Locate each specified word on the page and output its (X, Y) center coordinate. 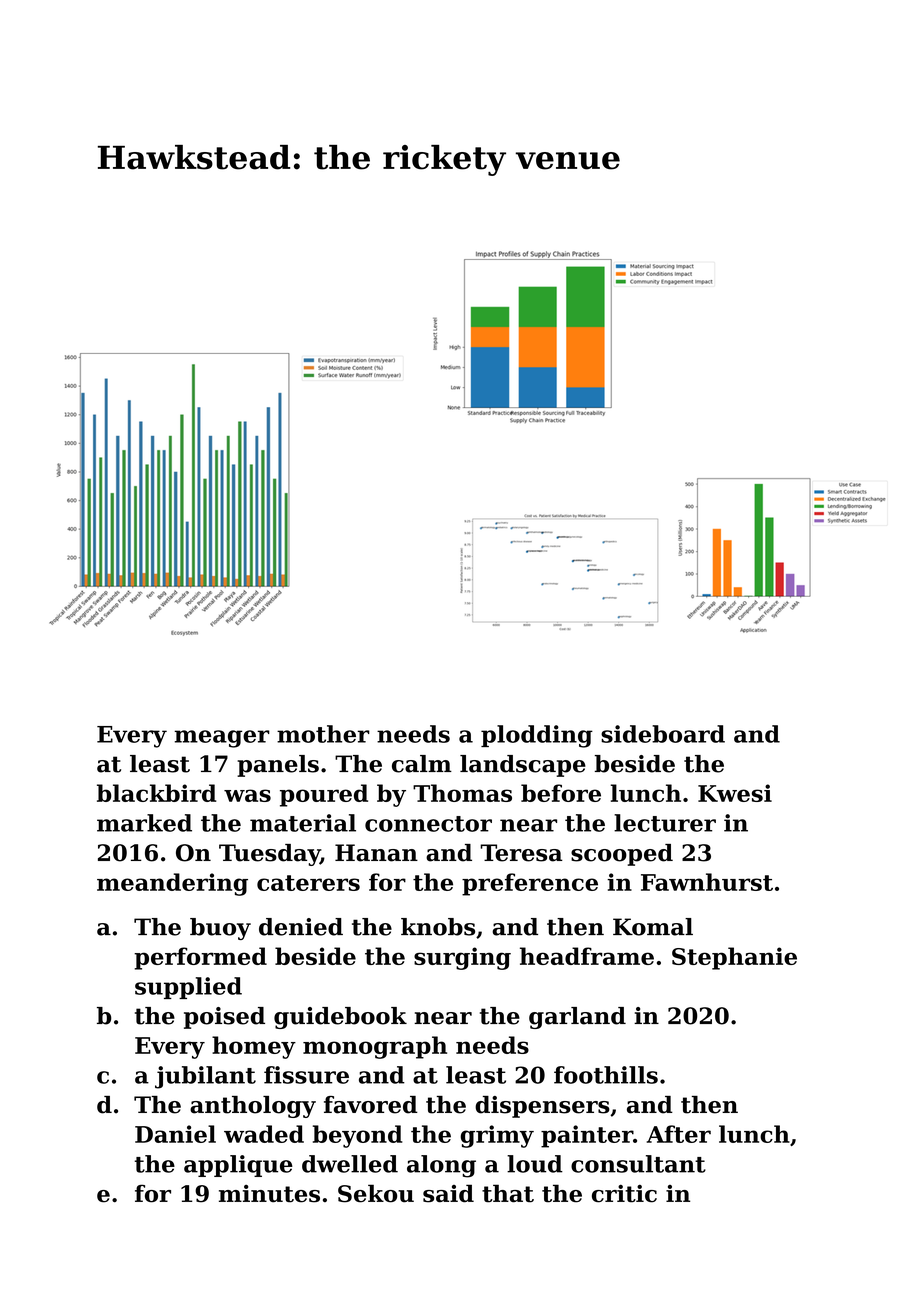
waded (264, 1134)
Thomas (462, 793)
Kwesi (735, 793)
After (679, 1134)
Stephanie (734, 958)
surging (462, 958)
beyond (357, 1136)
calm (422, 764)
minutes (269, 1194)
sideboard (663, 734)
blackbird (156, 793)
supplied (188, 988)
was (247, 795)
